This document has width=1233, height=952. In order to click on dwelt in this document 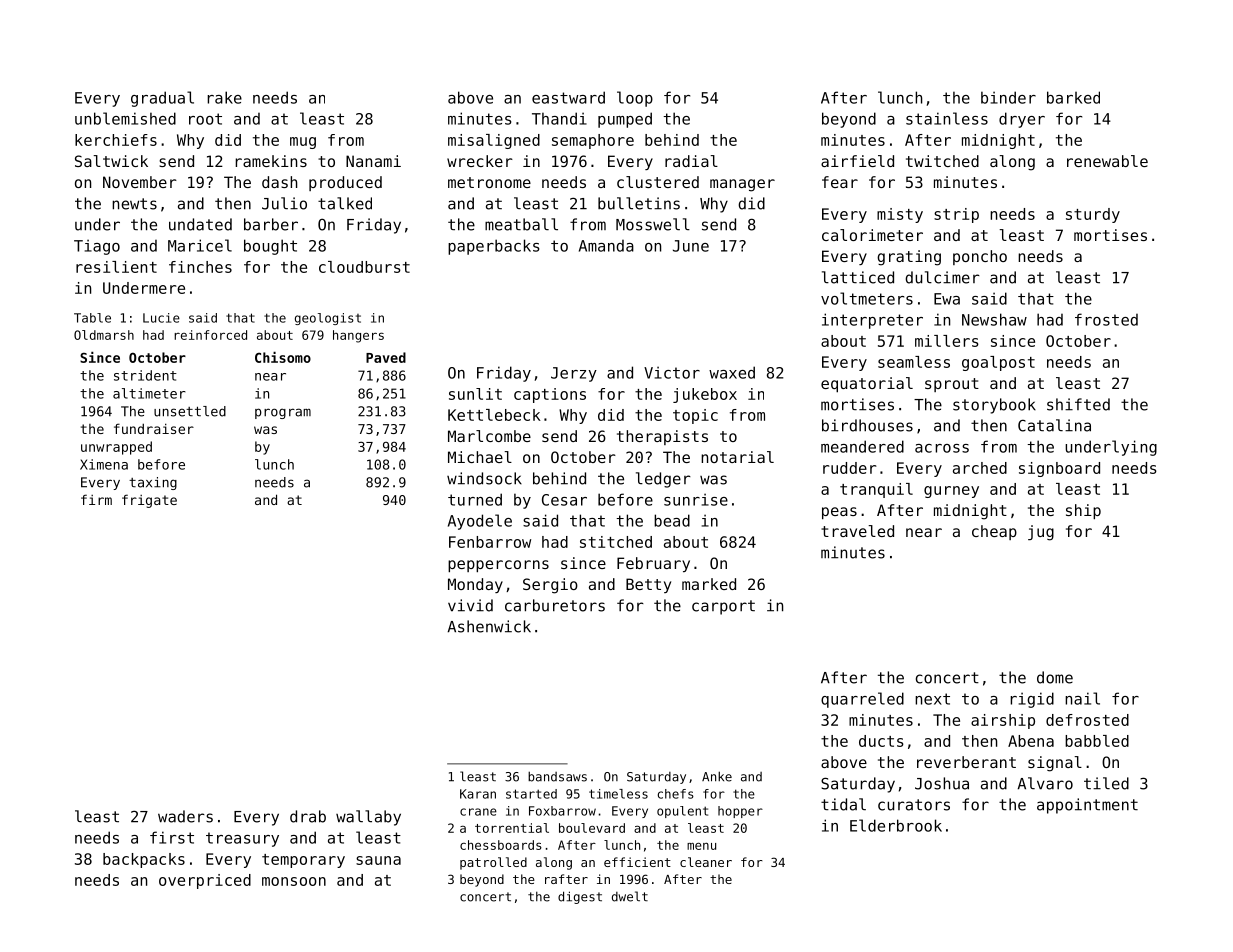, I will do `click(630, 896)`.
